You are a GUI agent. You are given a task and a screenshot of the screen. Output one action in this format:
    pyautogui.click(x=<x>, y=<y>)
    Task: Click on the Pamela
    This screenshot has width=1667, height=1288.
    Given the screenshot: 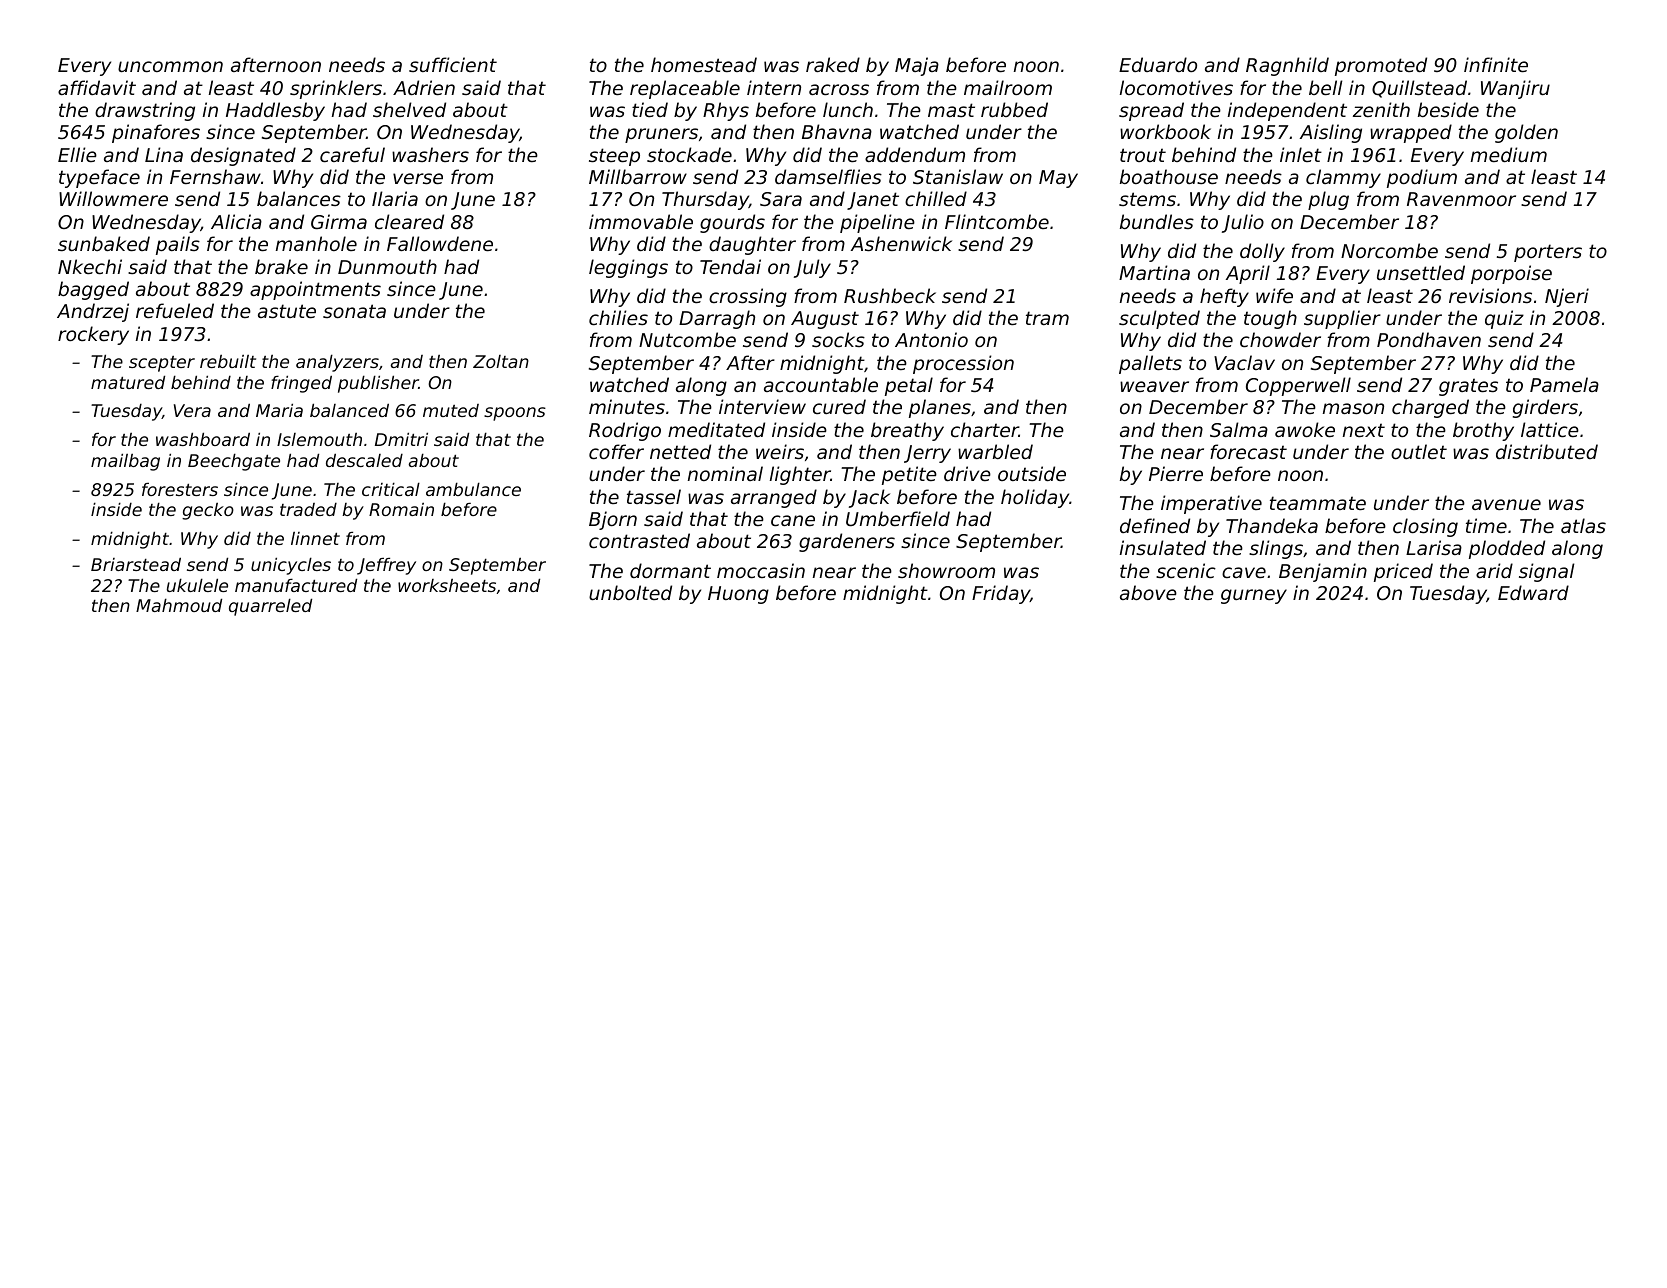 What is the action you would take?
    pyautogui.click(x=1564, y=384)
